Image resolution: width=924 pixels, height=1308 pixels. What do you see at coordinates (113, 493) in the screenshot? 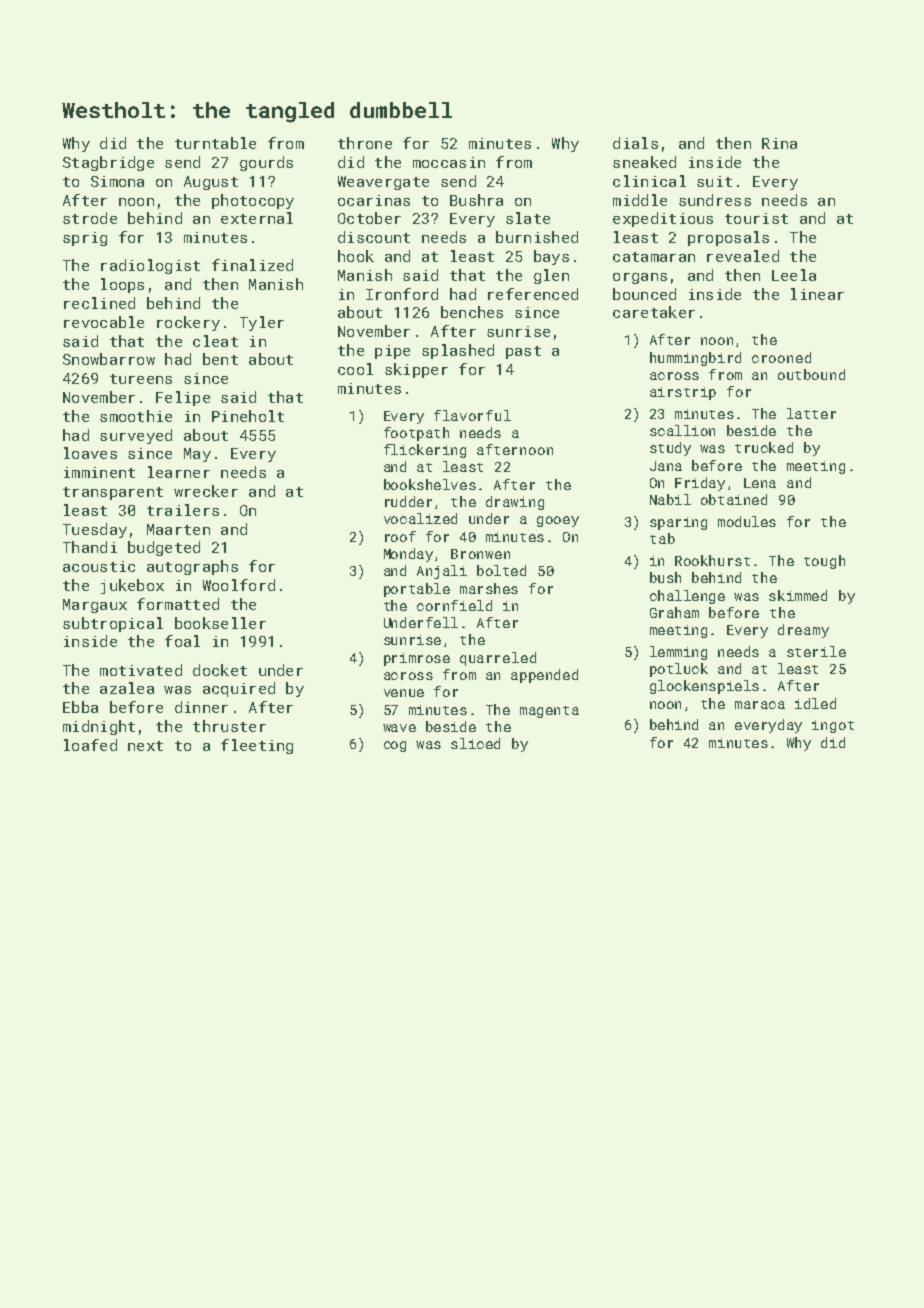
I see `transparent` at bounding box center [113, 493].
